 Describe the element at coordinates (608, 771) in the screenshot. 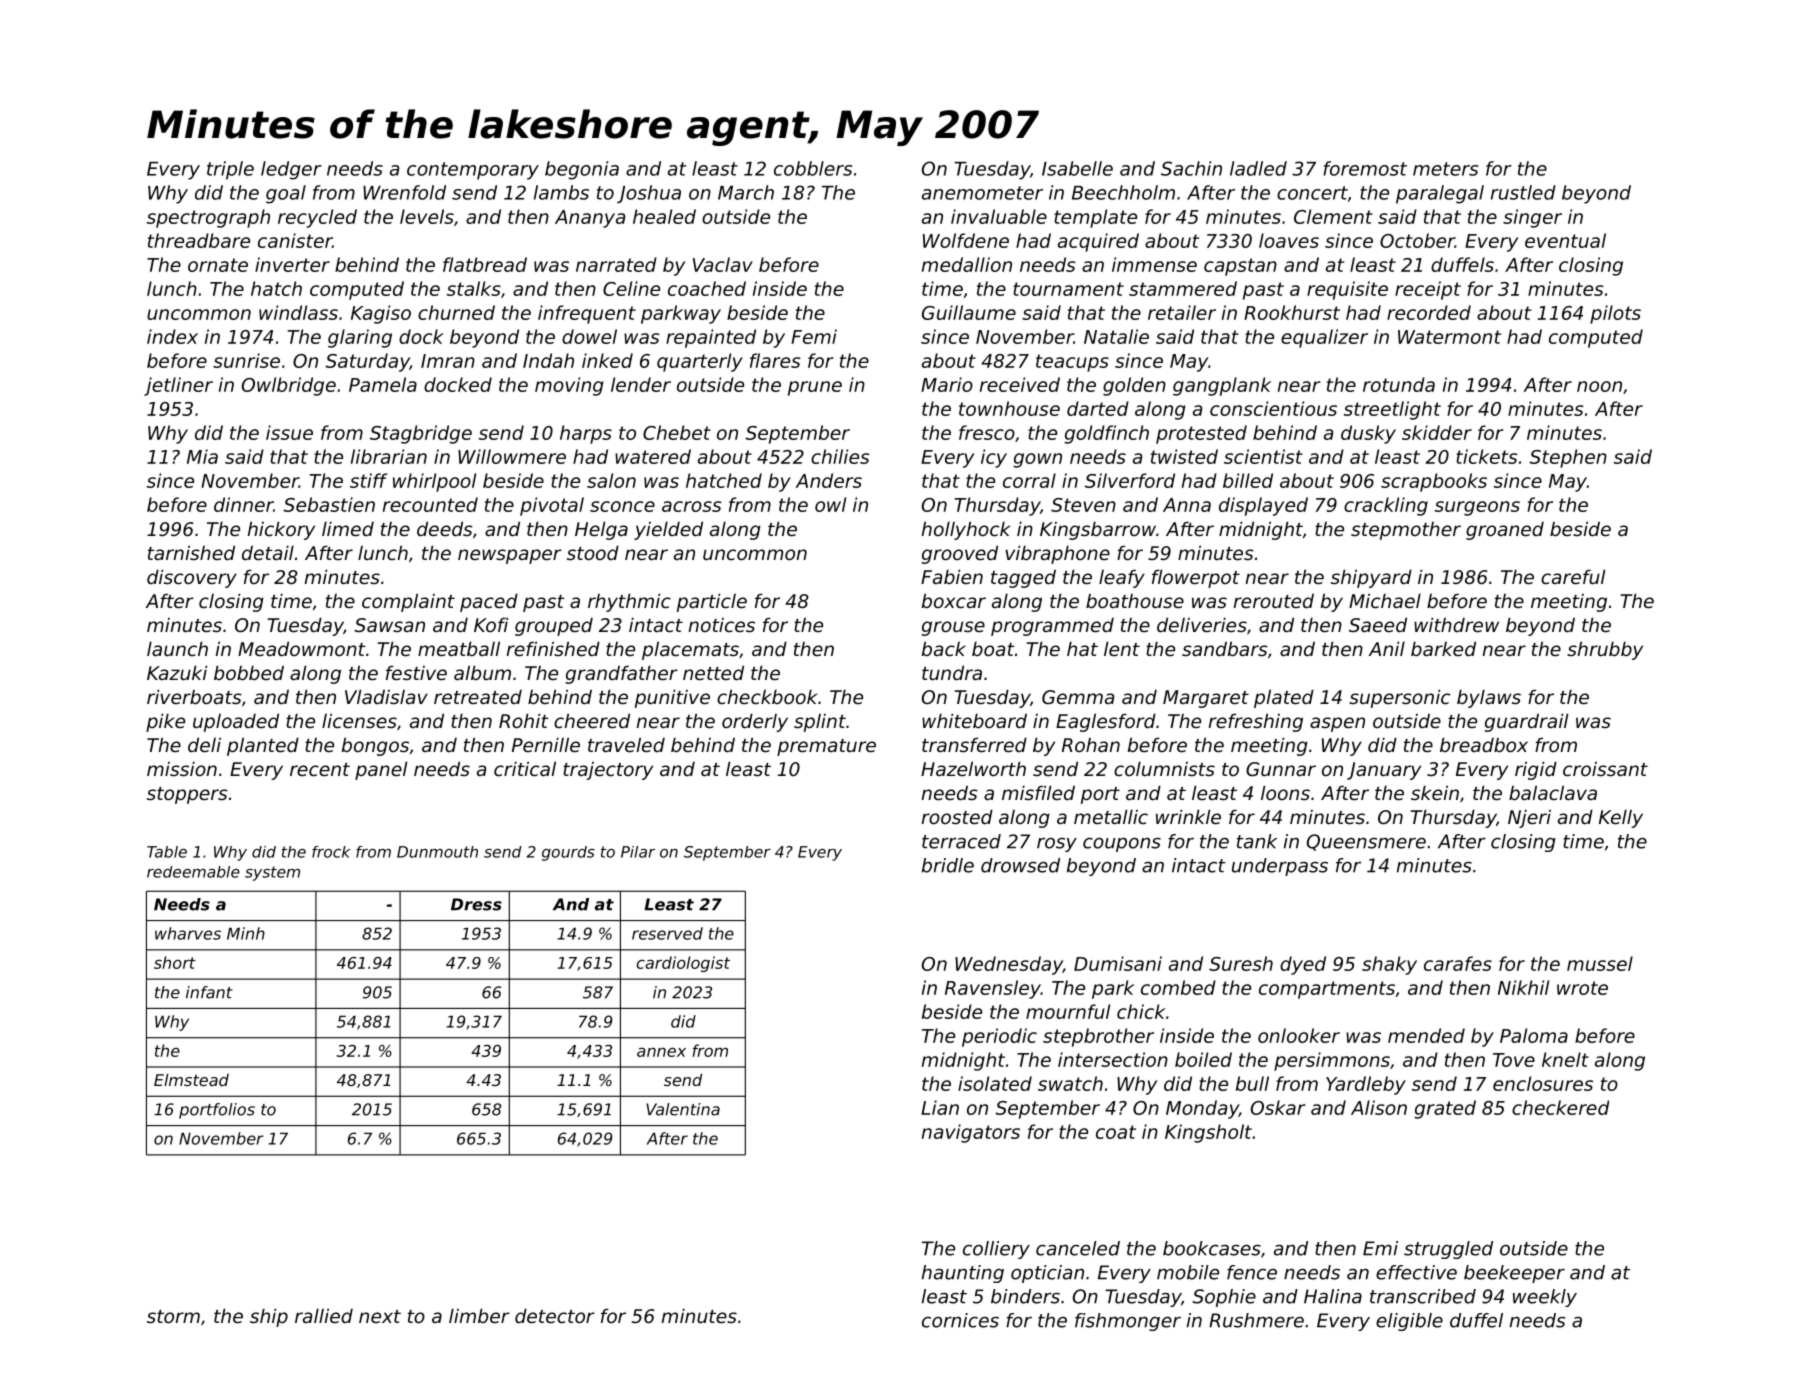

I see `trajectory` at that location.
